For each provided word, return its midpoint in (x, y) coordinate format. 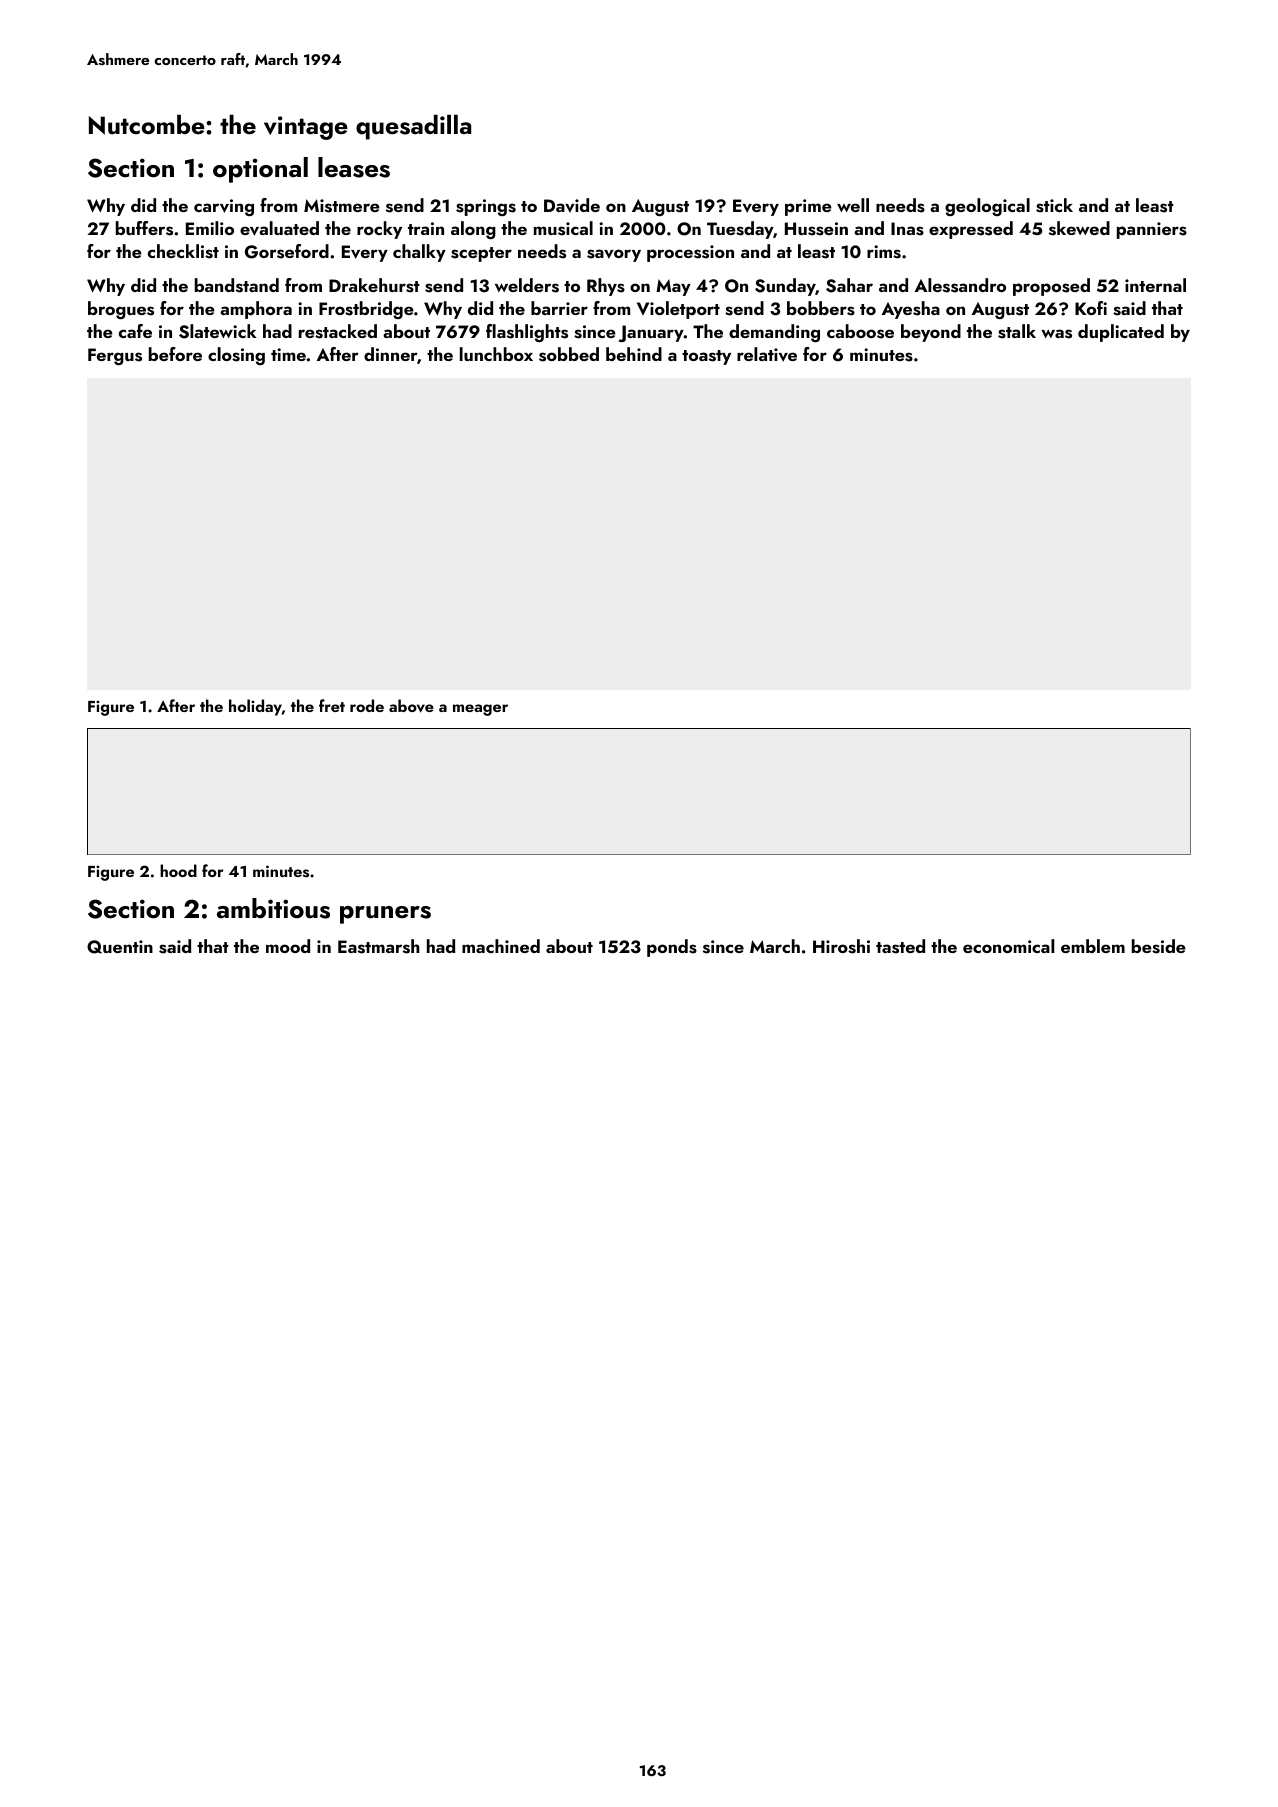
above (411, 706)
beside (1159, 946)
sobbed (569, 354)
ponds (672, 948)
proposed (1051, 287)
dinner (390, 354)
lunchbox (496, 354)
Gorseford (287, 251)
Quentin (120, 947)
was (1056, 334)
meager (480, 710)
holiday (255, 707)
